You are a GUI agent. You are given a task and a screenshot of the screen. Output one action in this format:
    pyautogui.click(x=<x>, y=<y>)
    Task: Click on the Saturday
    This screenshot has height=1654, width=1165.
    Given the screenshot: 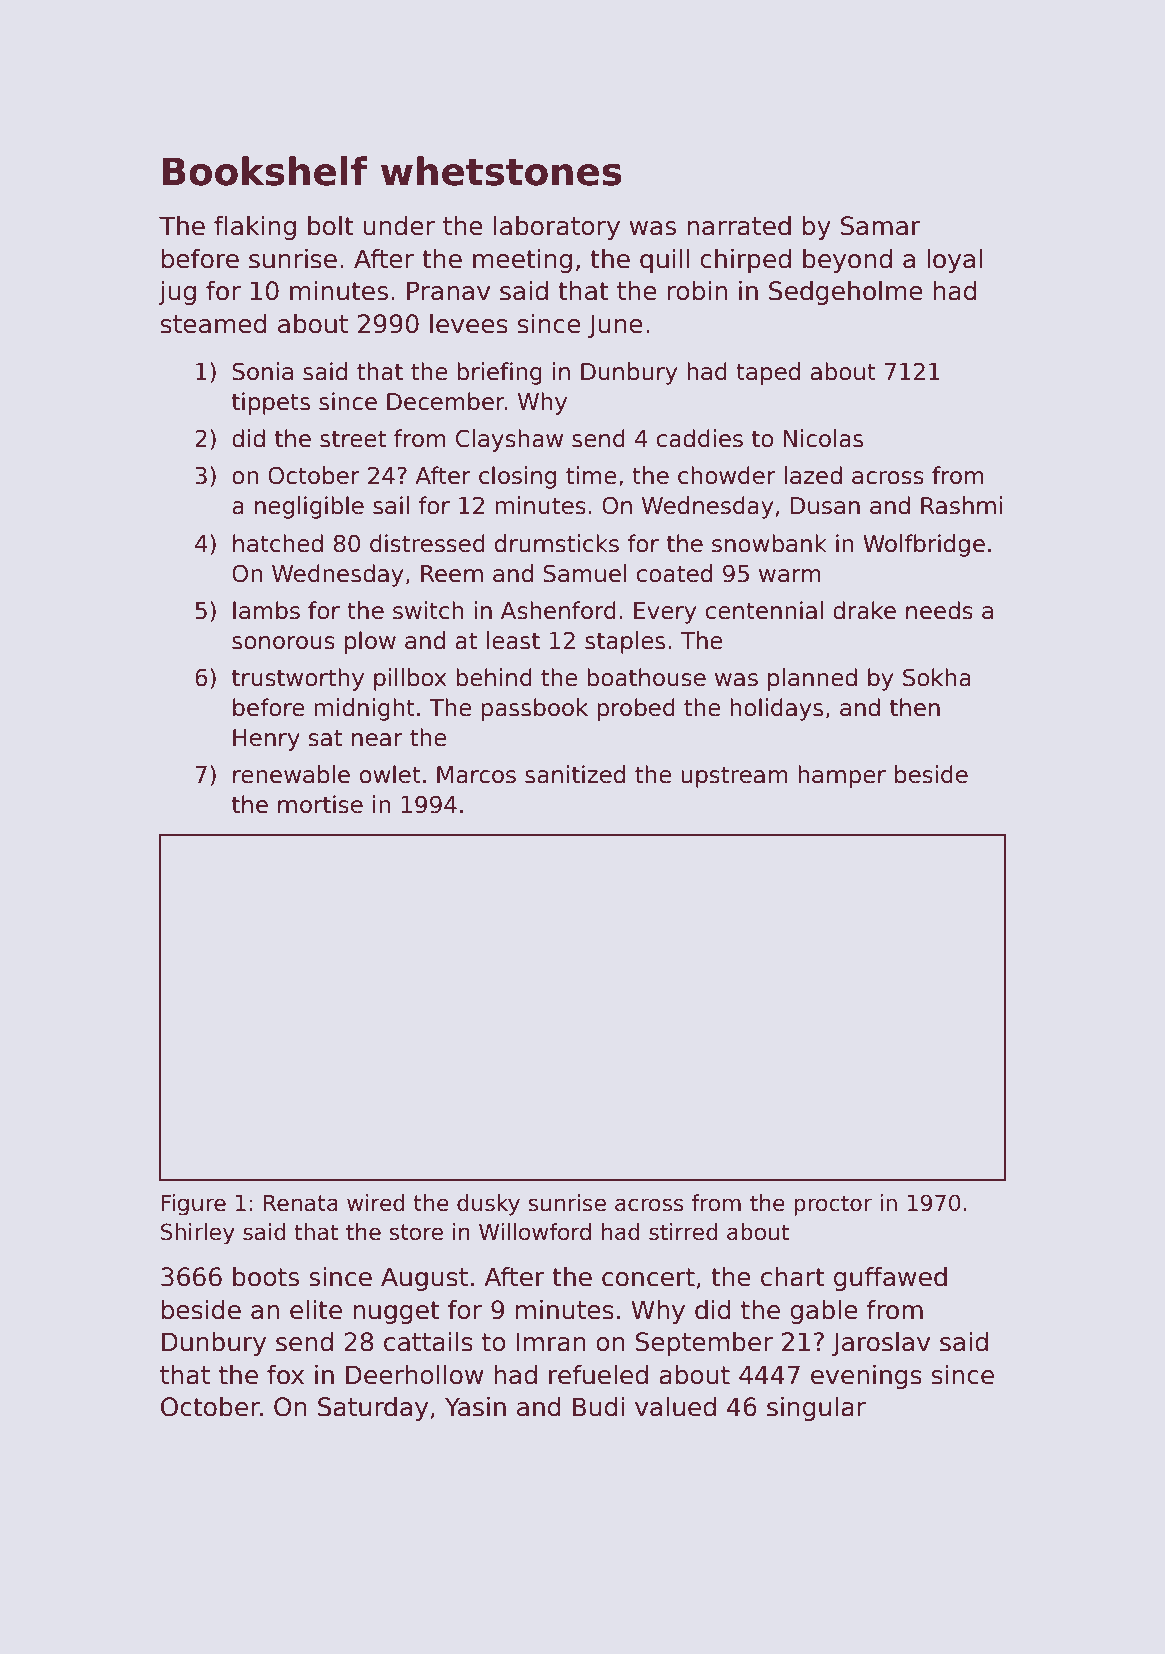 What is the action you would take?
    pyautogui.click(x=373, y=1409)
